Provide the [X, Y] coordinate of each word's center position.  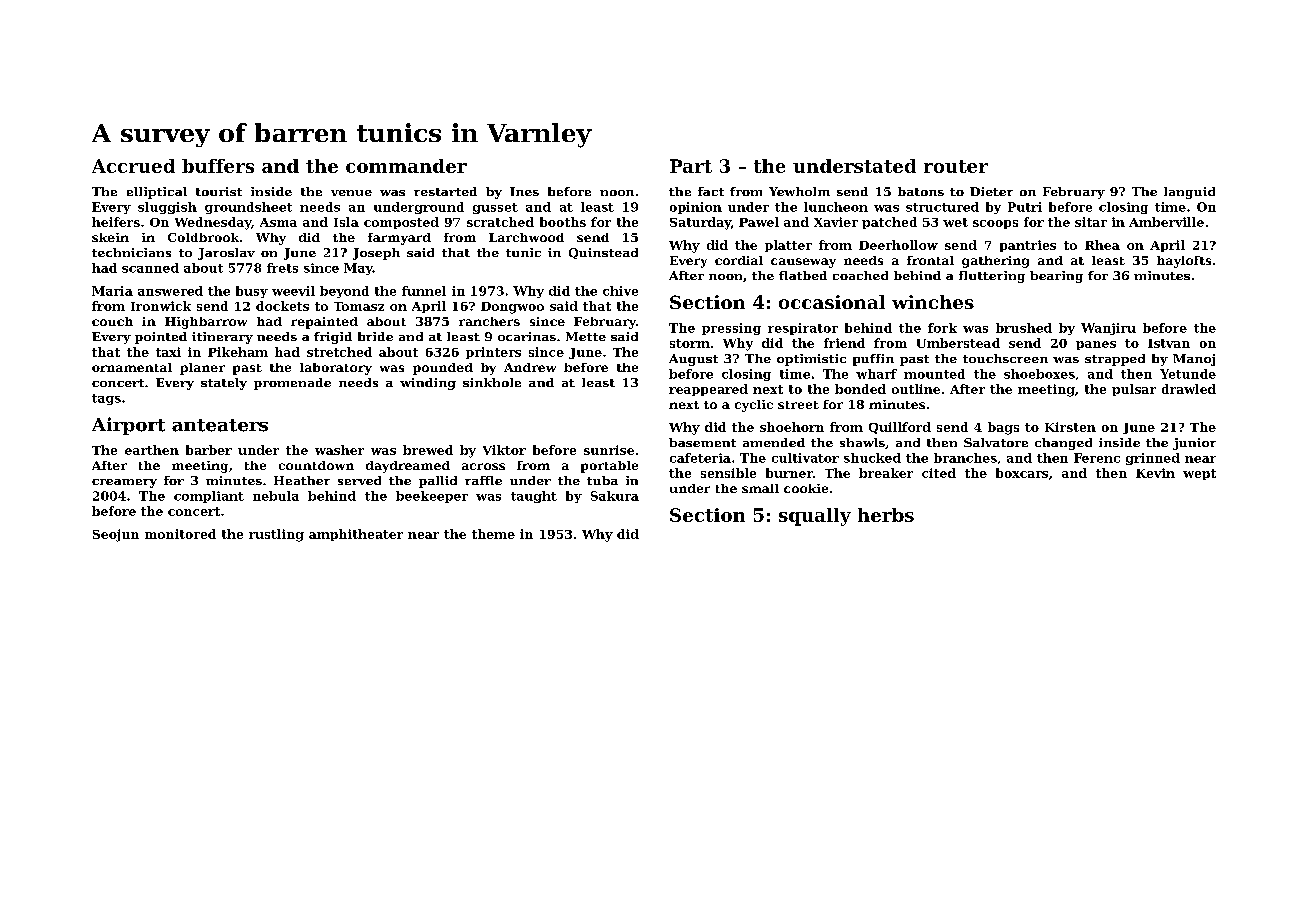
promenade [292, 384]
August [693, 360]
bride [375, 336]
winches [933, 302]
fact [711, 191]
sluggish [167, 208]
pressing [731, 329]
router [956, 166]
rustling [276, 535]
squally [815, 517]
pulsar [1134, 390]
